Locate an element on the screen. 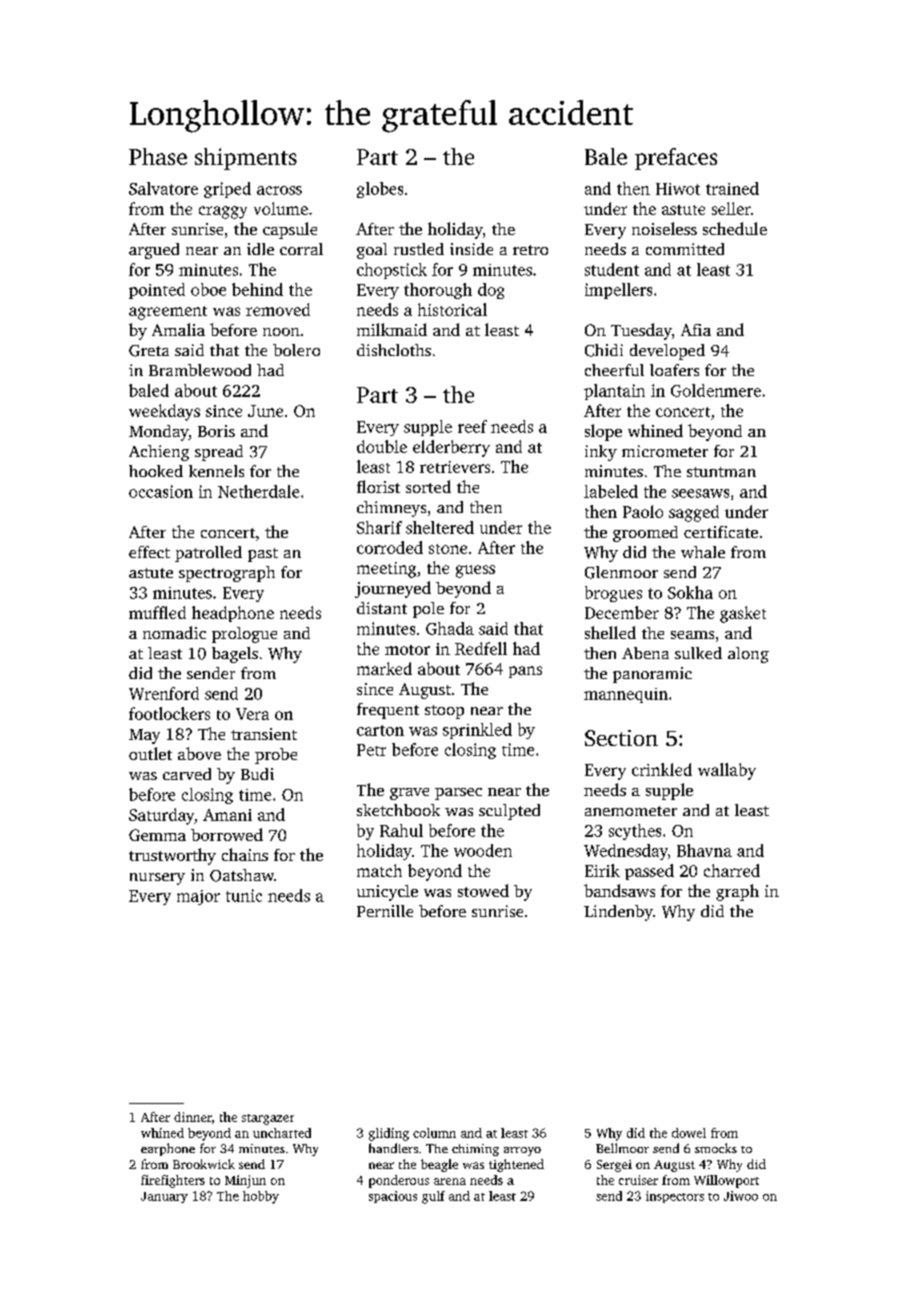 This screenshot has width=908, height=1316. globes is located at coordinates (380, 190).
